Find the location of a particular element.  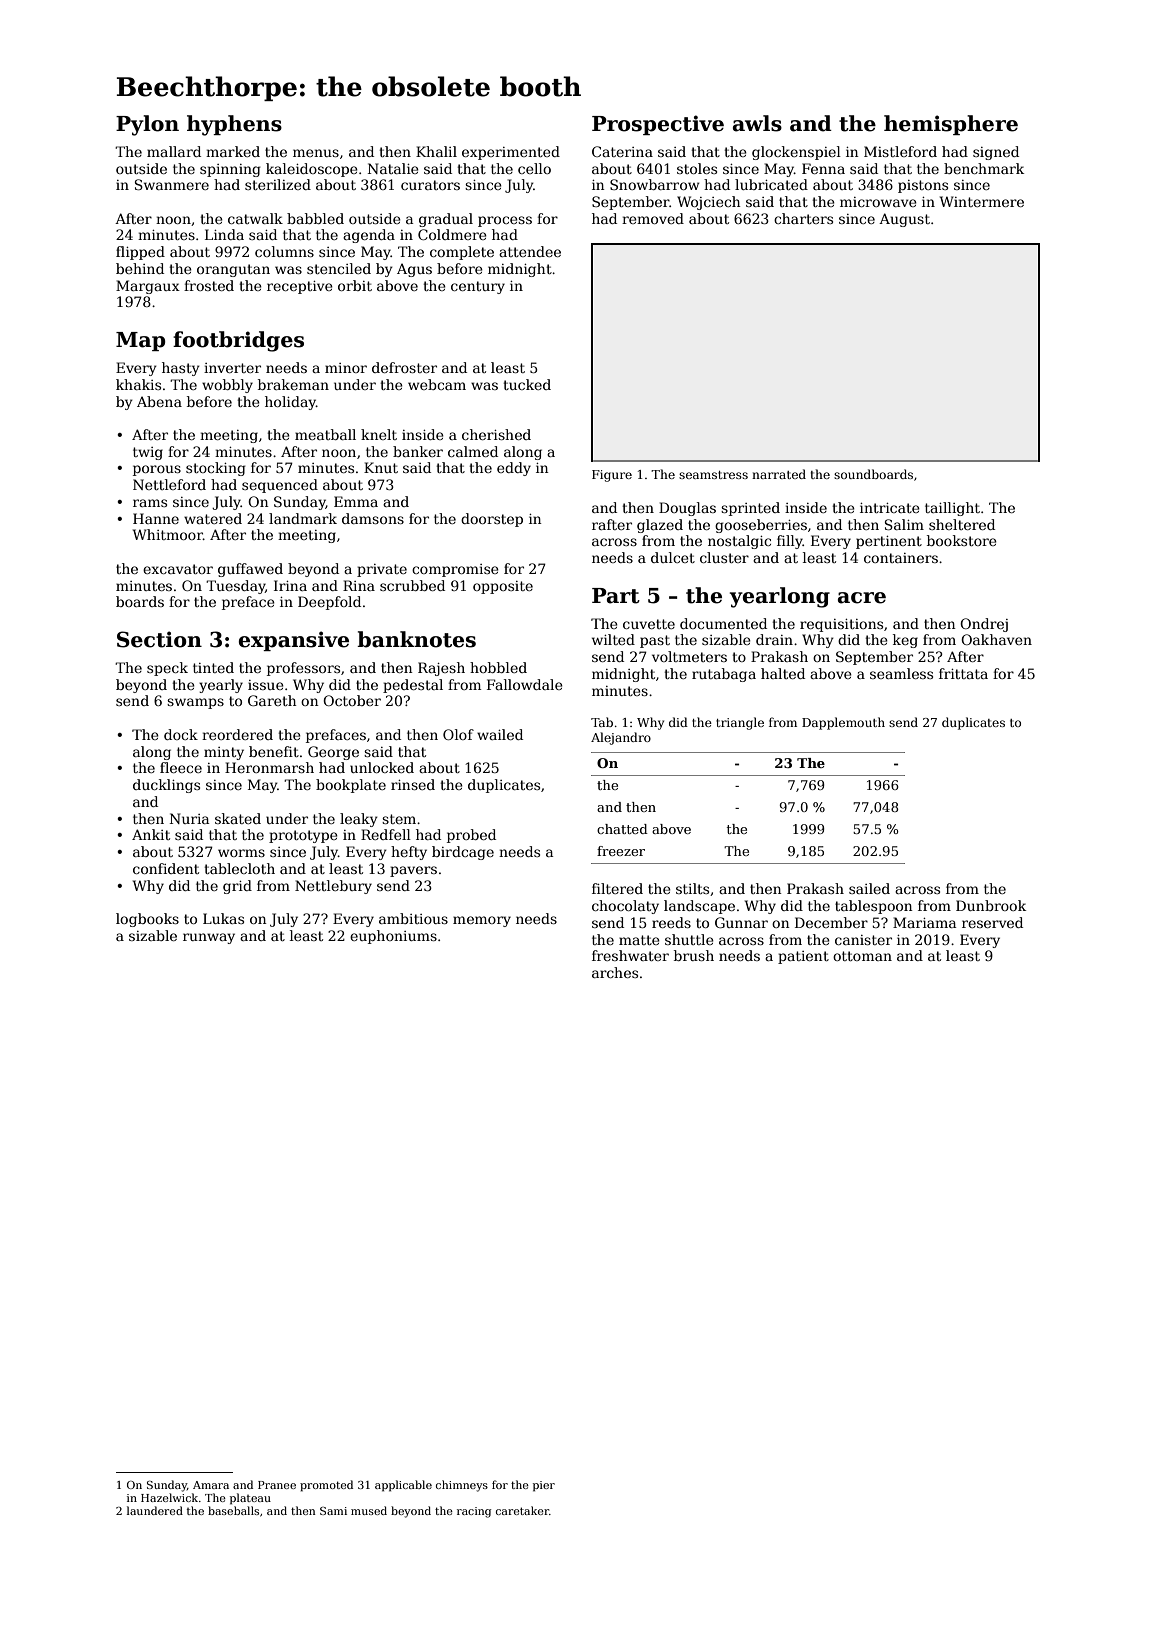

seamstress is located at coordinates (713, 475).
